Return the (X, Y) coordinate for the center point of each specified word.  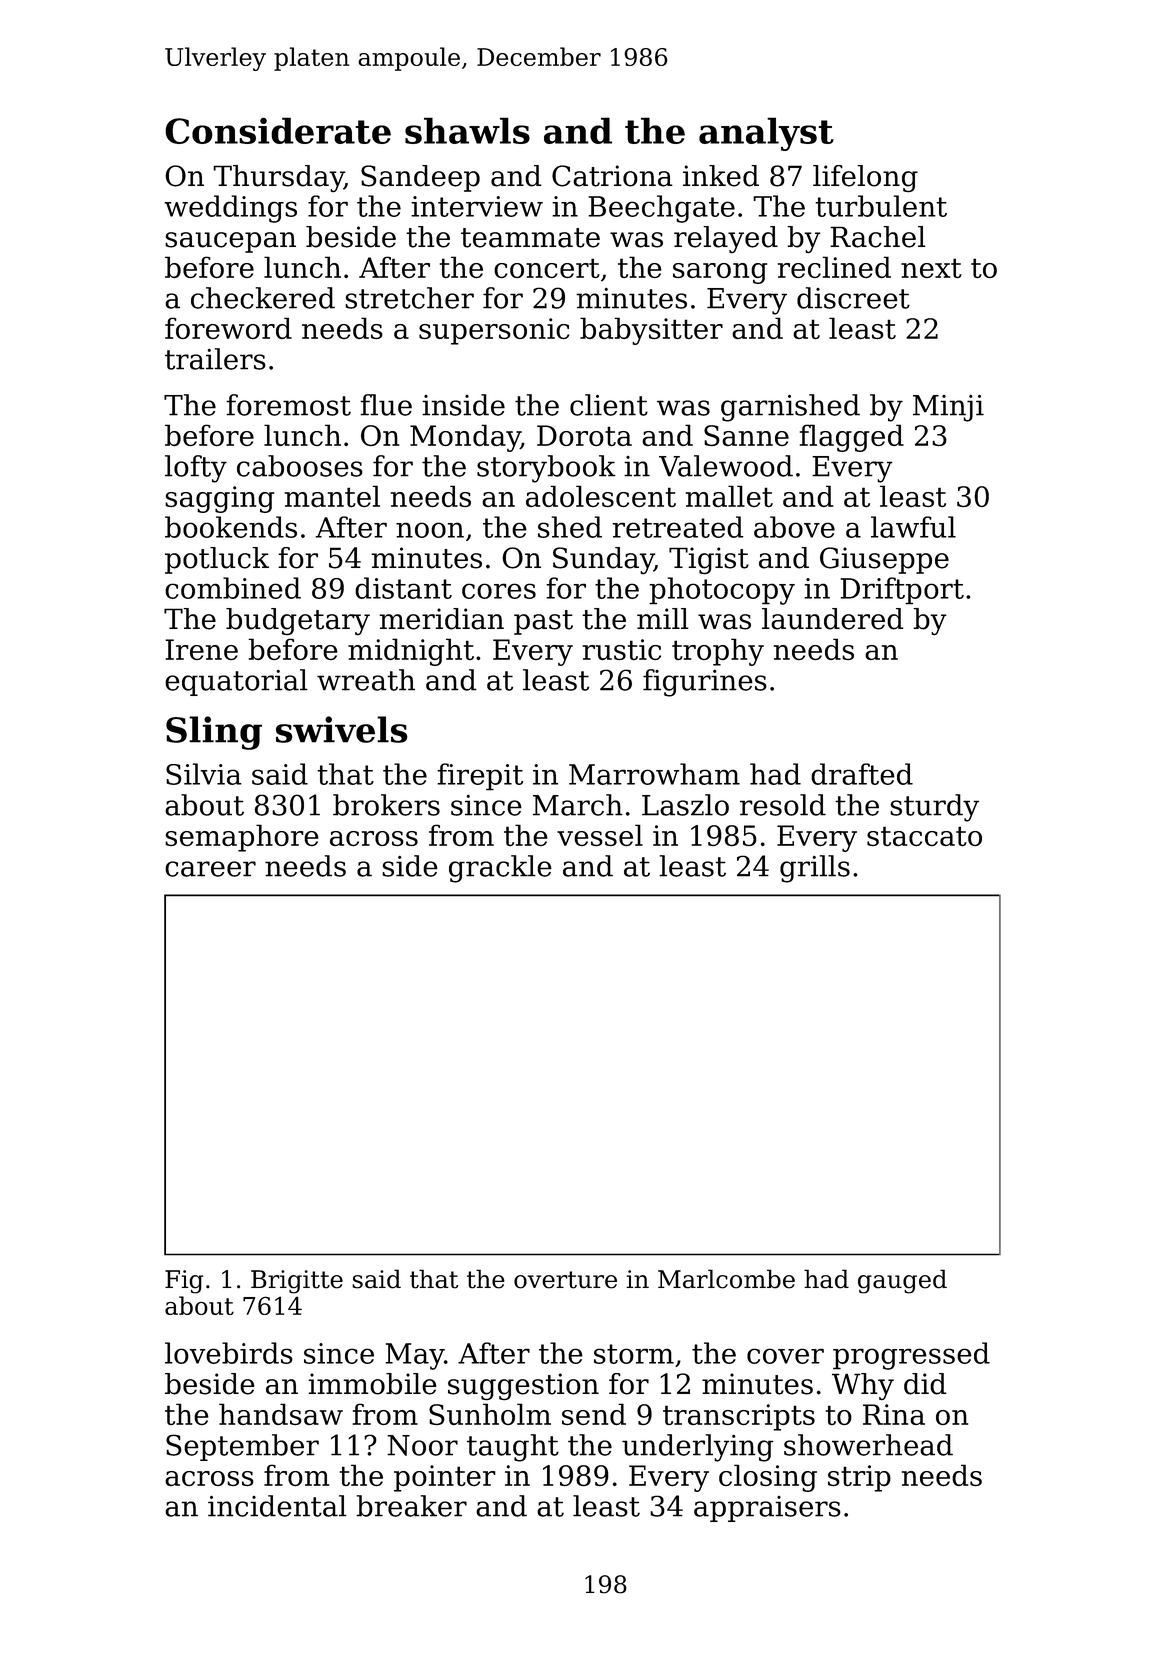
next (931, 268)
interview (477, 206)
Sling (214, 733)
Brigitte (297, 1282)
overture (565, 1280)
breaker (411, 1506)
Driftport (902, 591)
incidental (277, 1506)
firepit (480, 777)
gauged (902, 1281)
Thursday (278, 178)
